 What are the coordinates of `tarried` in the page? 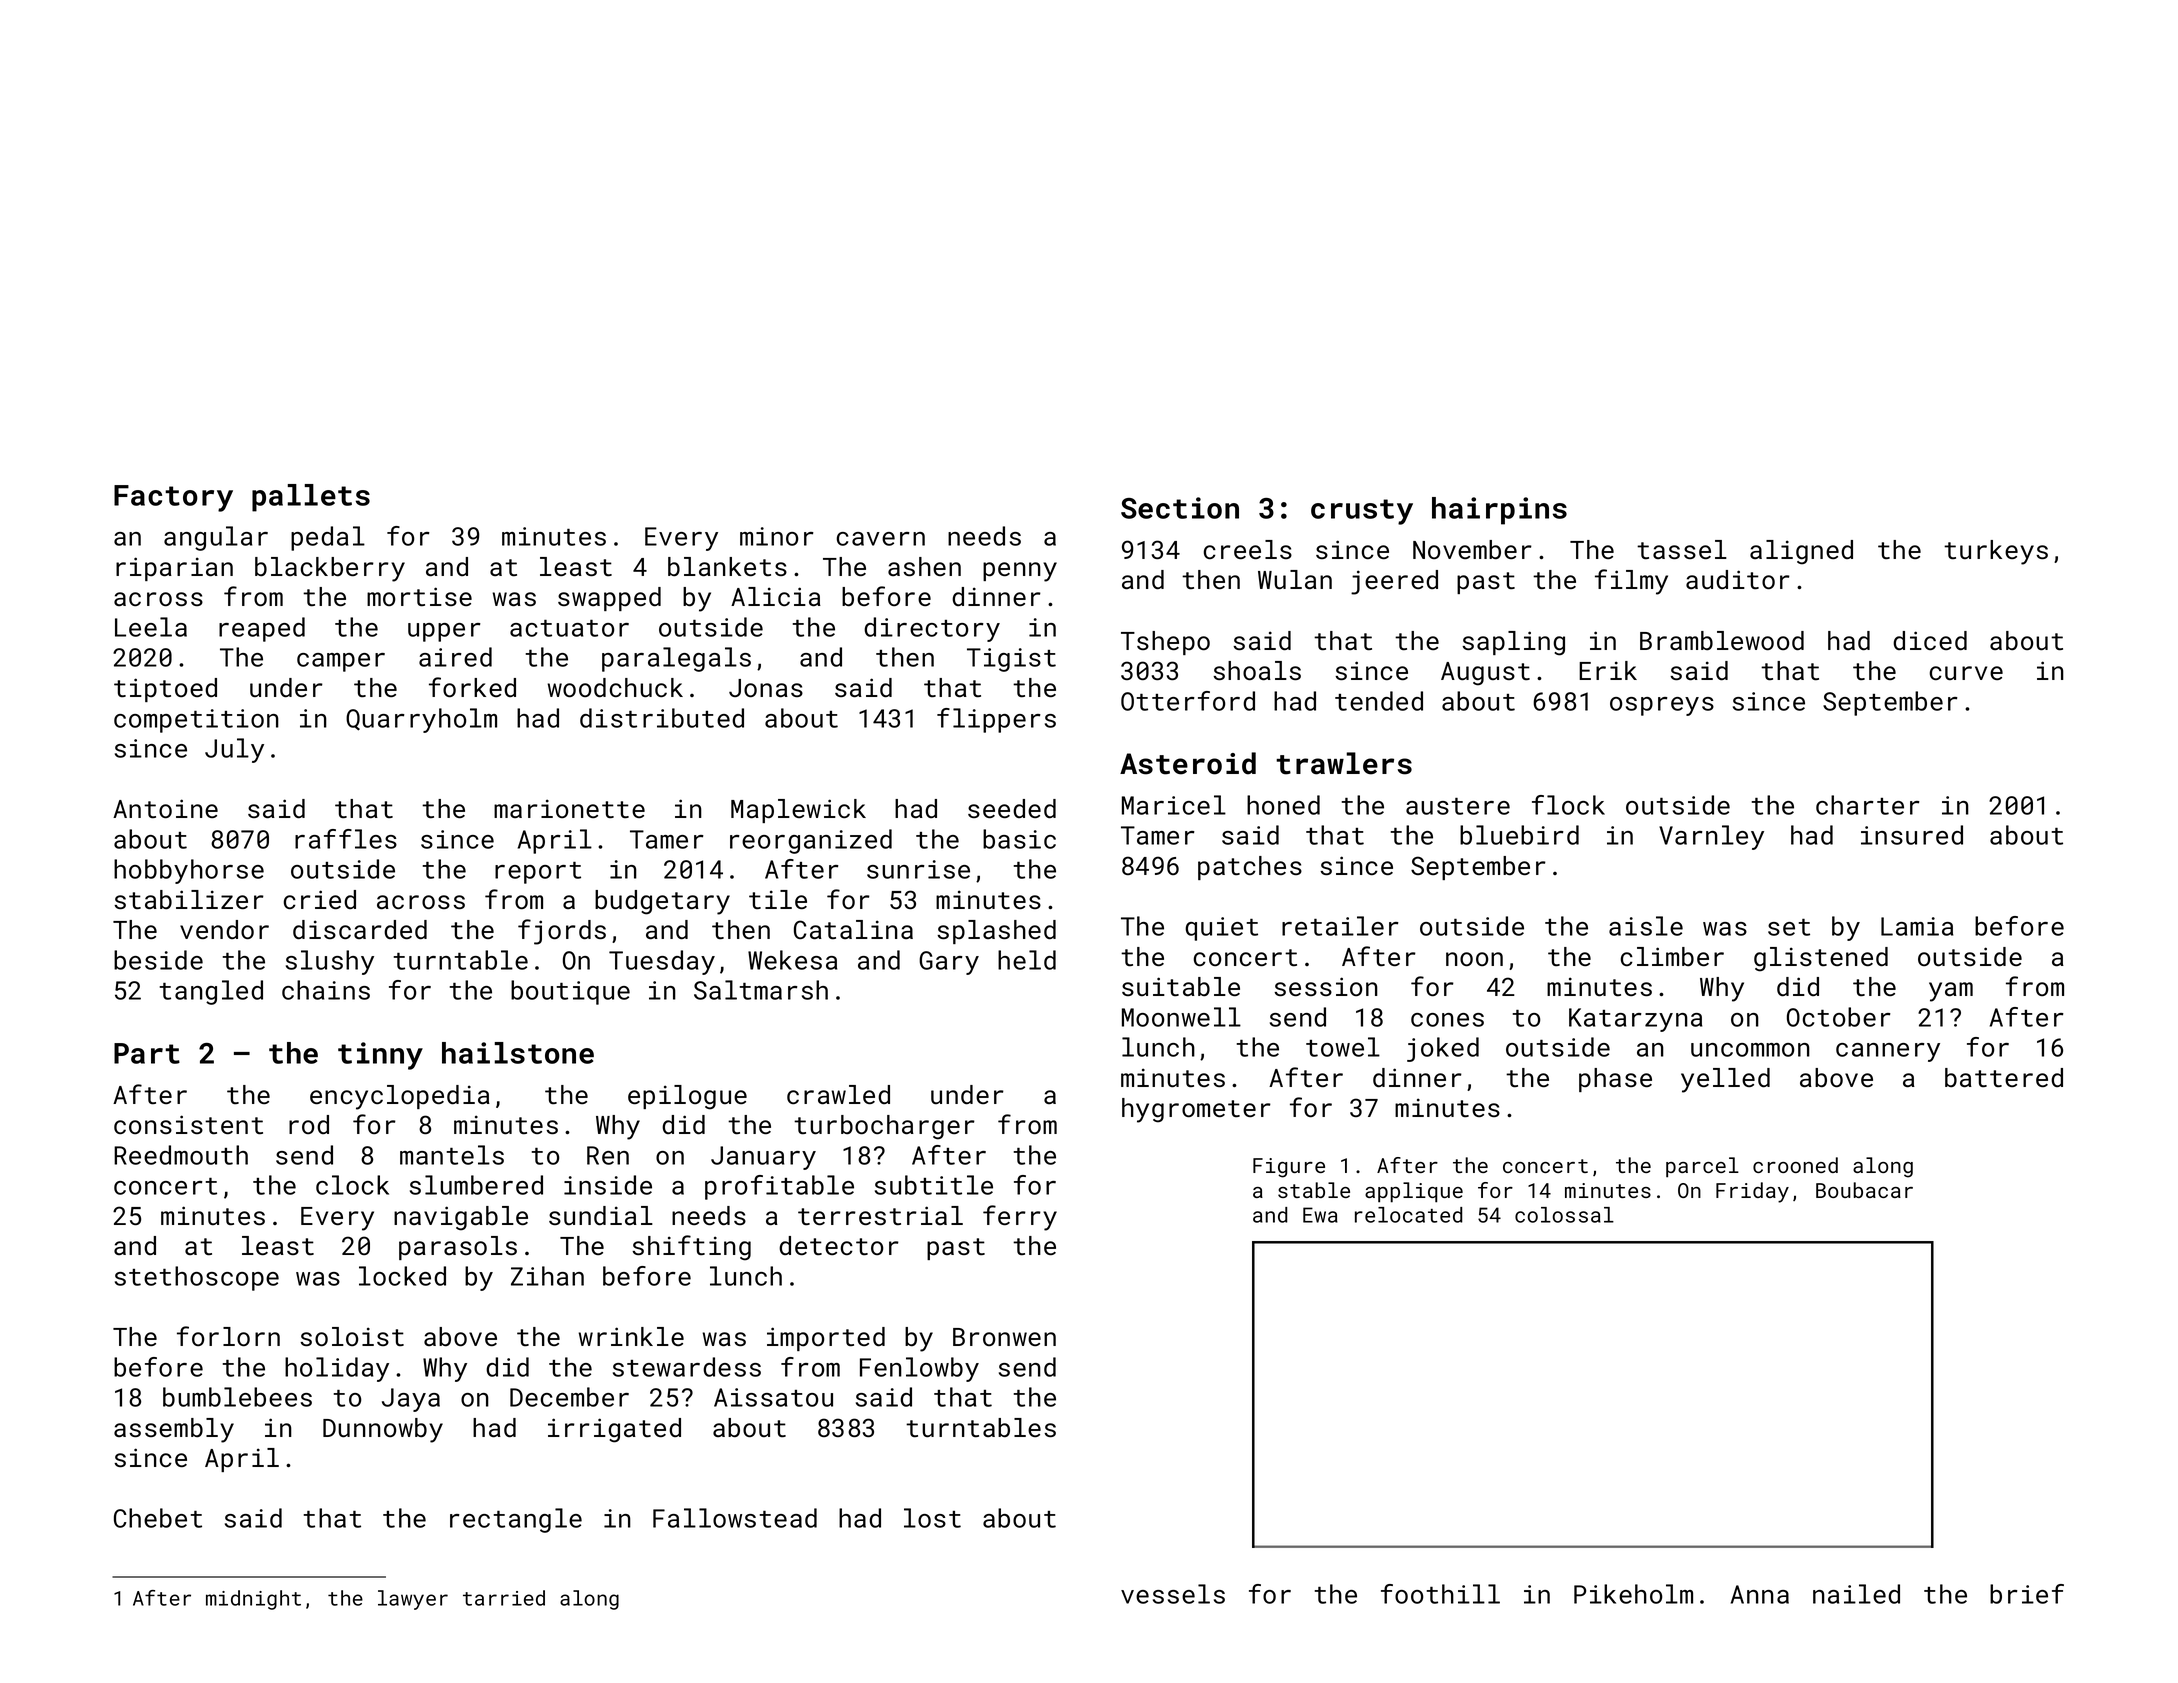 It's located at (504, 1598).
